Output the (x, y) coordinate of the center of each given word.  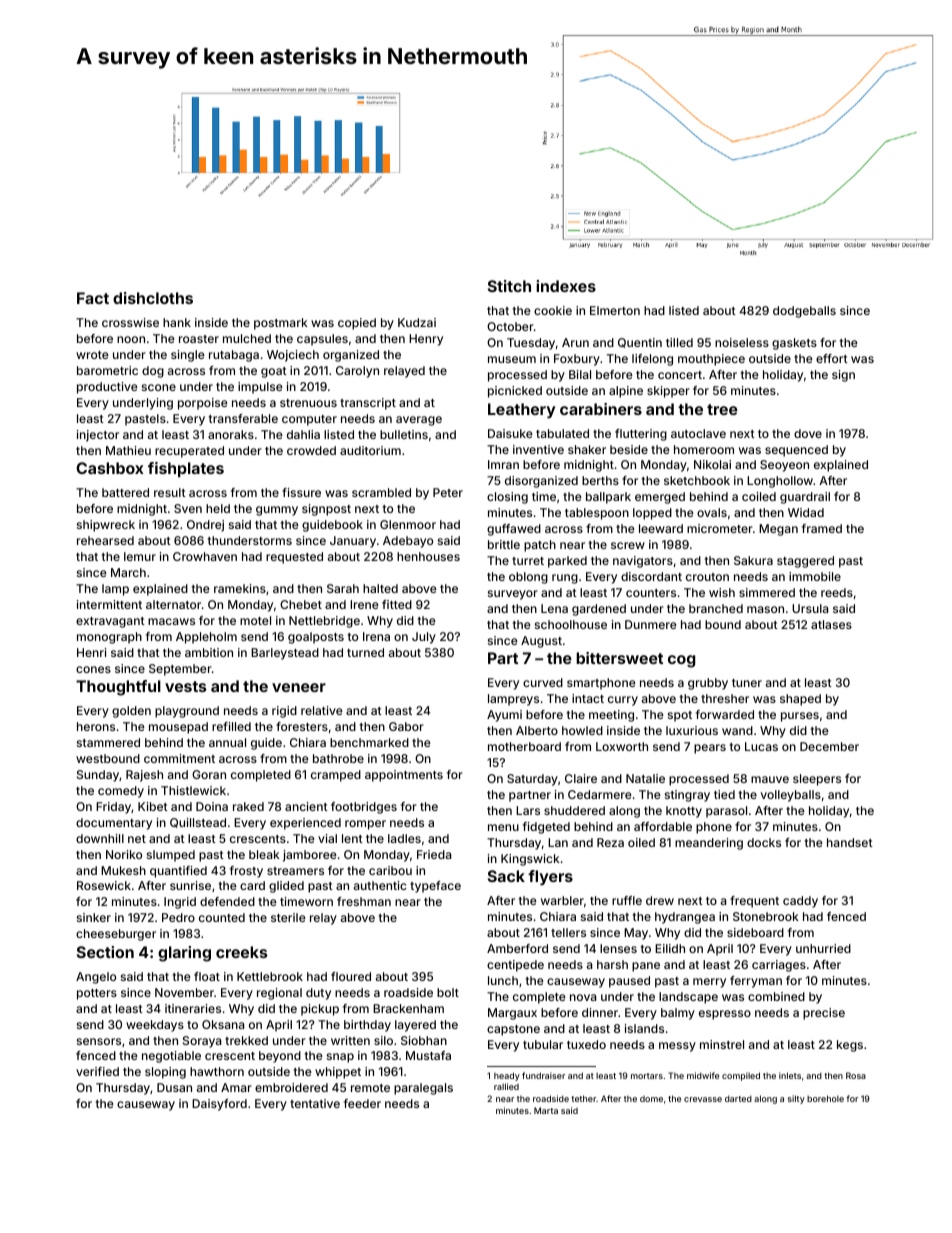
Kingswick (530, 860)
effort (832, 358)
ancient (306, 806)
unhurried (823, 948)
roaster (199, 339)
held (218, 508)
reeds (837, 592)
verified (97, 1071)
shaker (587, 449)
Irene (364, 604)
